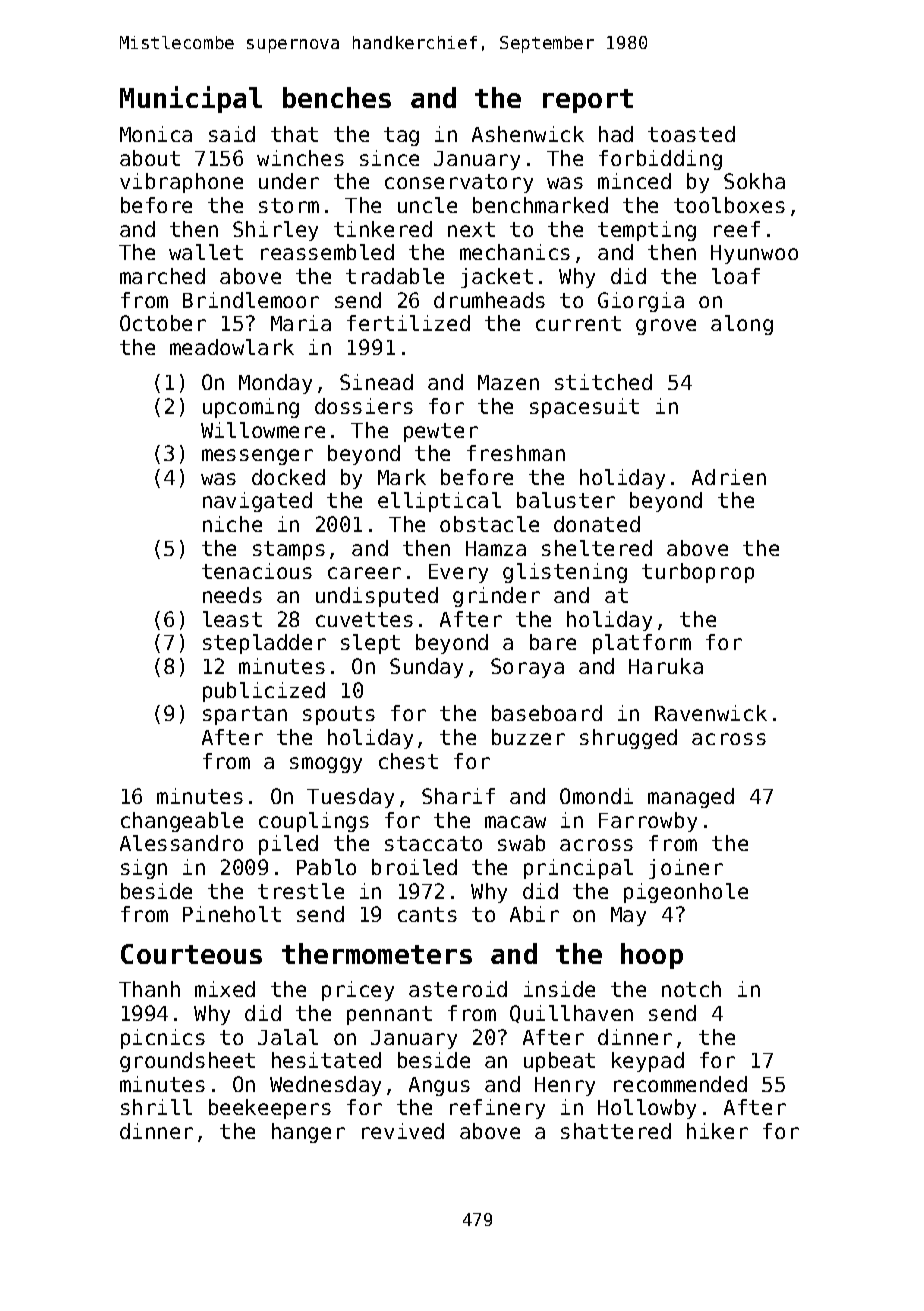 The image size is (924, 1311). What do you see at coordinates (275, 384) in the image?
I see `Monday` at bounding box center [275, 384].
